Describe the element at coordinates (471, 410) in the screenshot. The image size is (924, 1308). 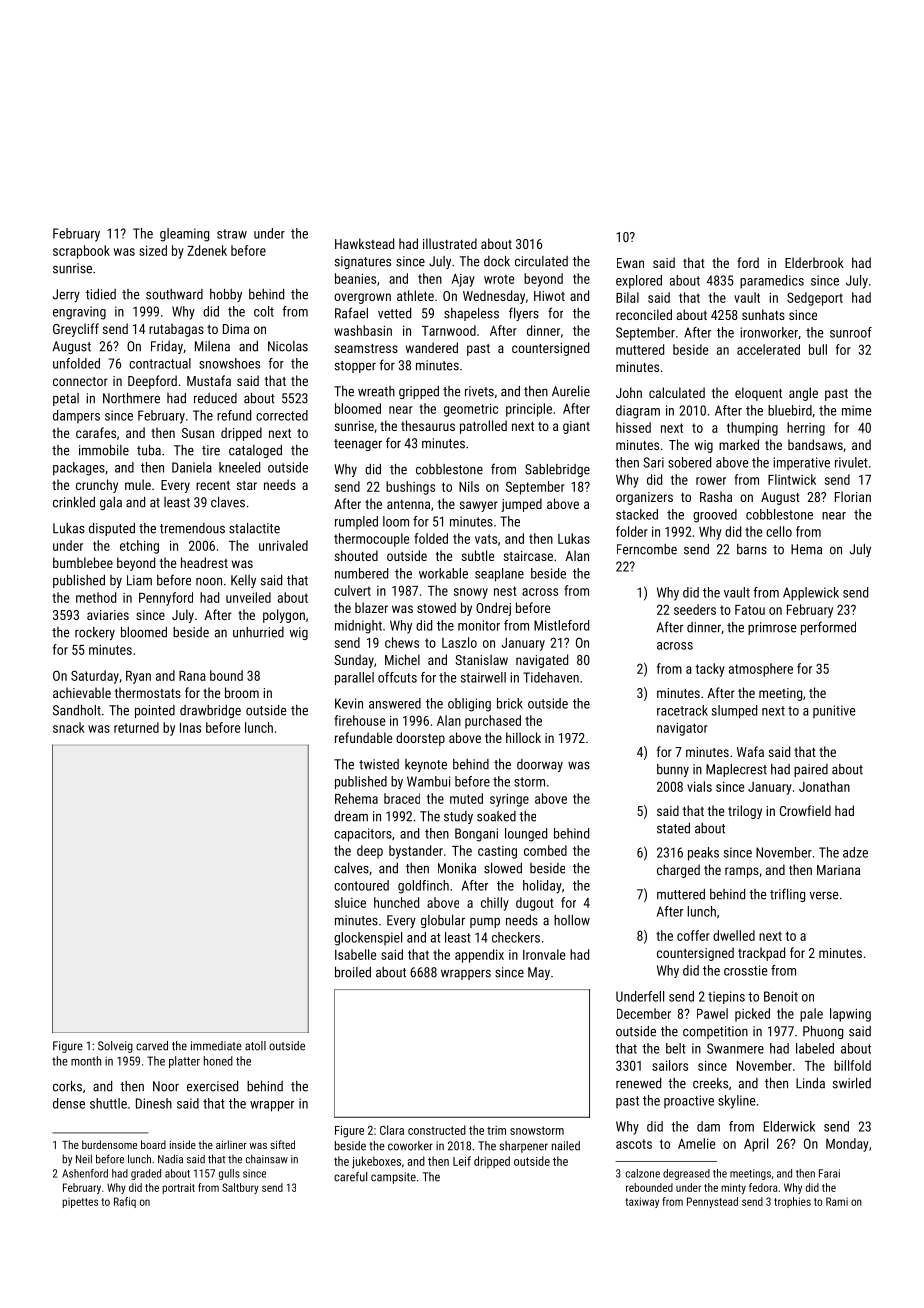
I see `geometric` at that location.
